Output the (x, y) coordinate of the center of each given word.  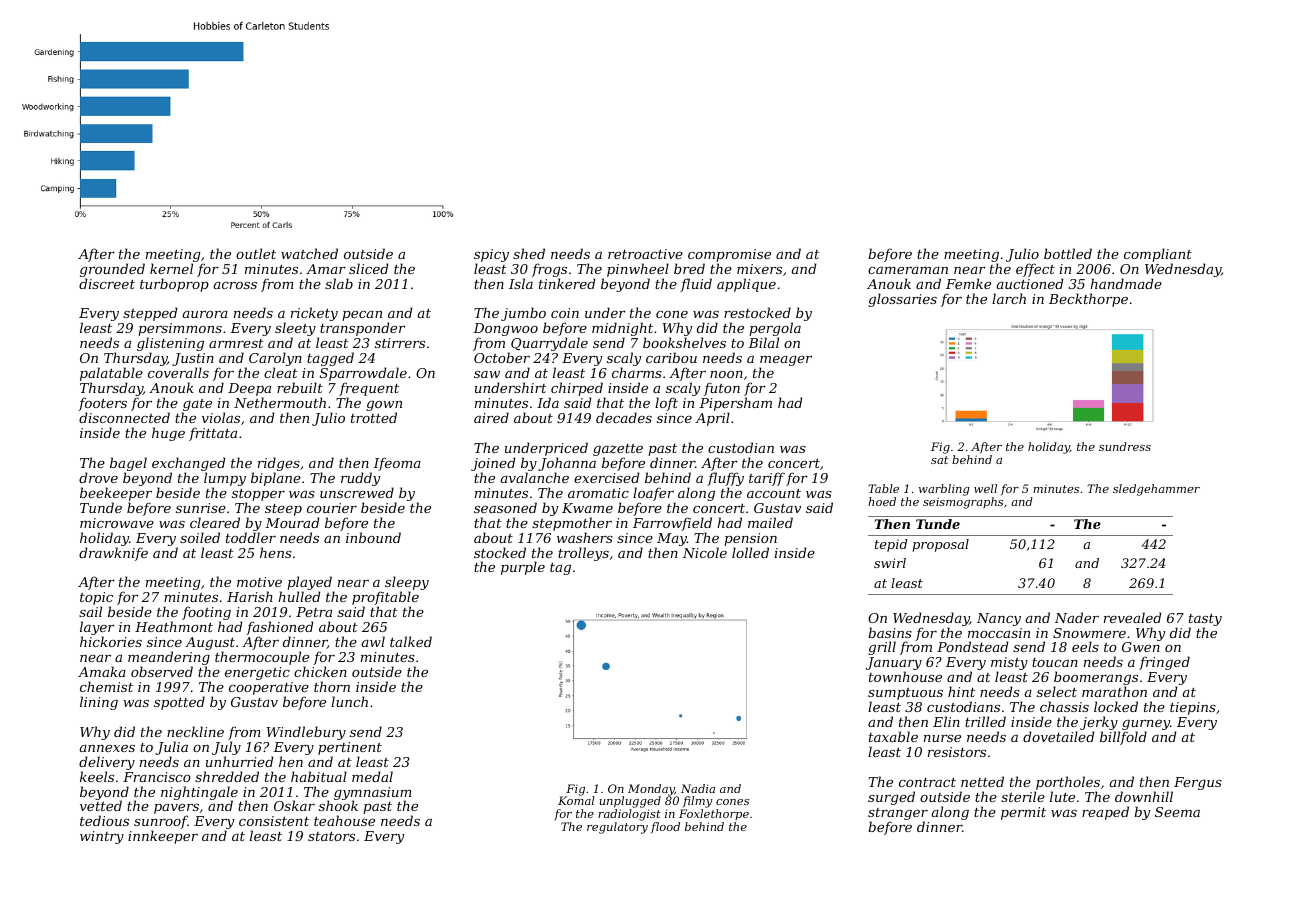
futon (722, 389)
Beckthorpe (1088, 300)
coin (565, 313)
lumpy (225, 479)
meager (785, 362)
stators (331, 836)
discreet (107, 283)
